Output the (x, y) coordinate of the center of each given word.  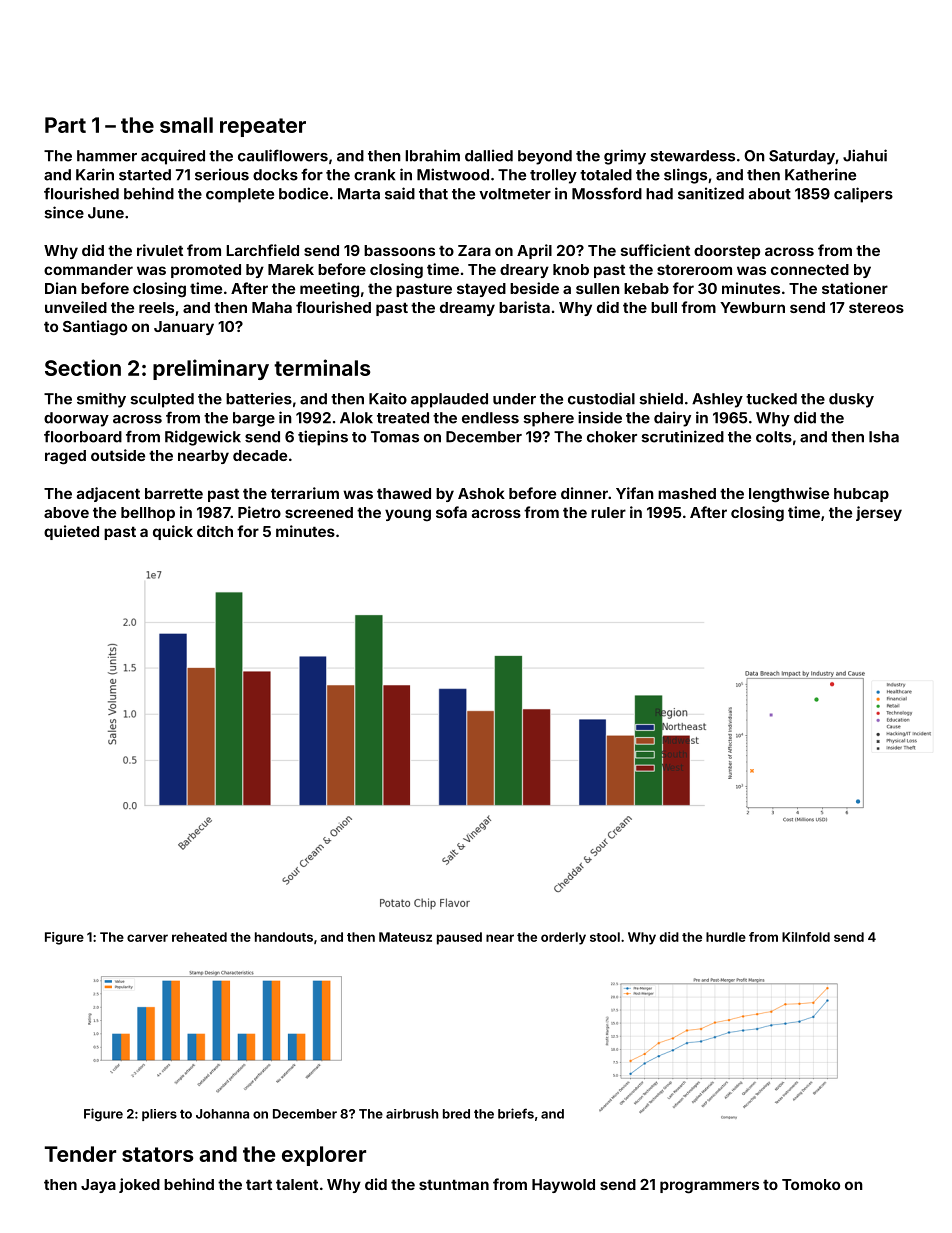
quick (173, 532)
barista (524, 307)
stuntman (454, 1184)
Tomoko (811, 1184)
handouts (284, 937)
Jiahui (865, 155)
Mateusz (405, 937)
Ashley (717, 400)
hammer (107, 156)
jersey (879, 513)
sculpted (162, 400)
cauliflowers (283, 155)
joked (139, 1185)
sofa (451, 512)
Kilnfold (806, 937)
